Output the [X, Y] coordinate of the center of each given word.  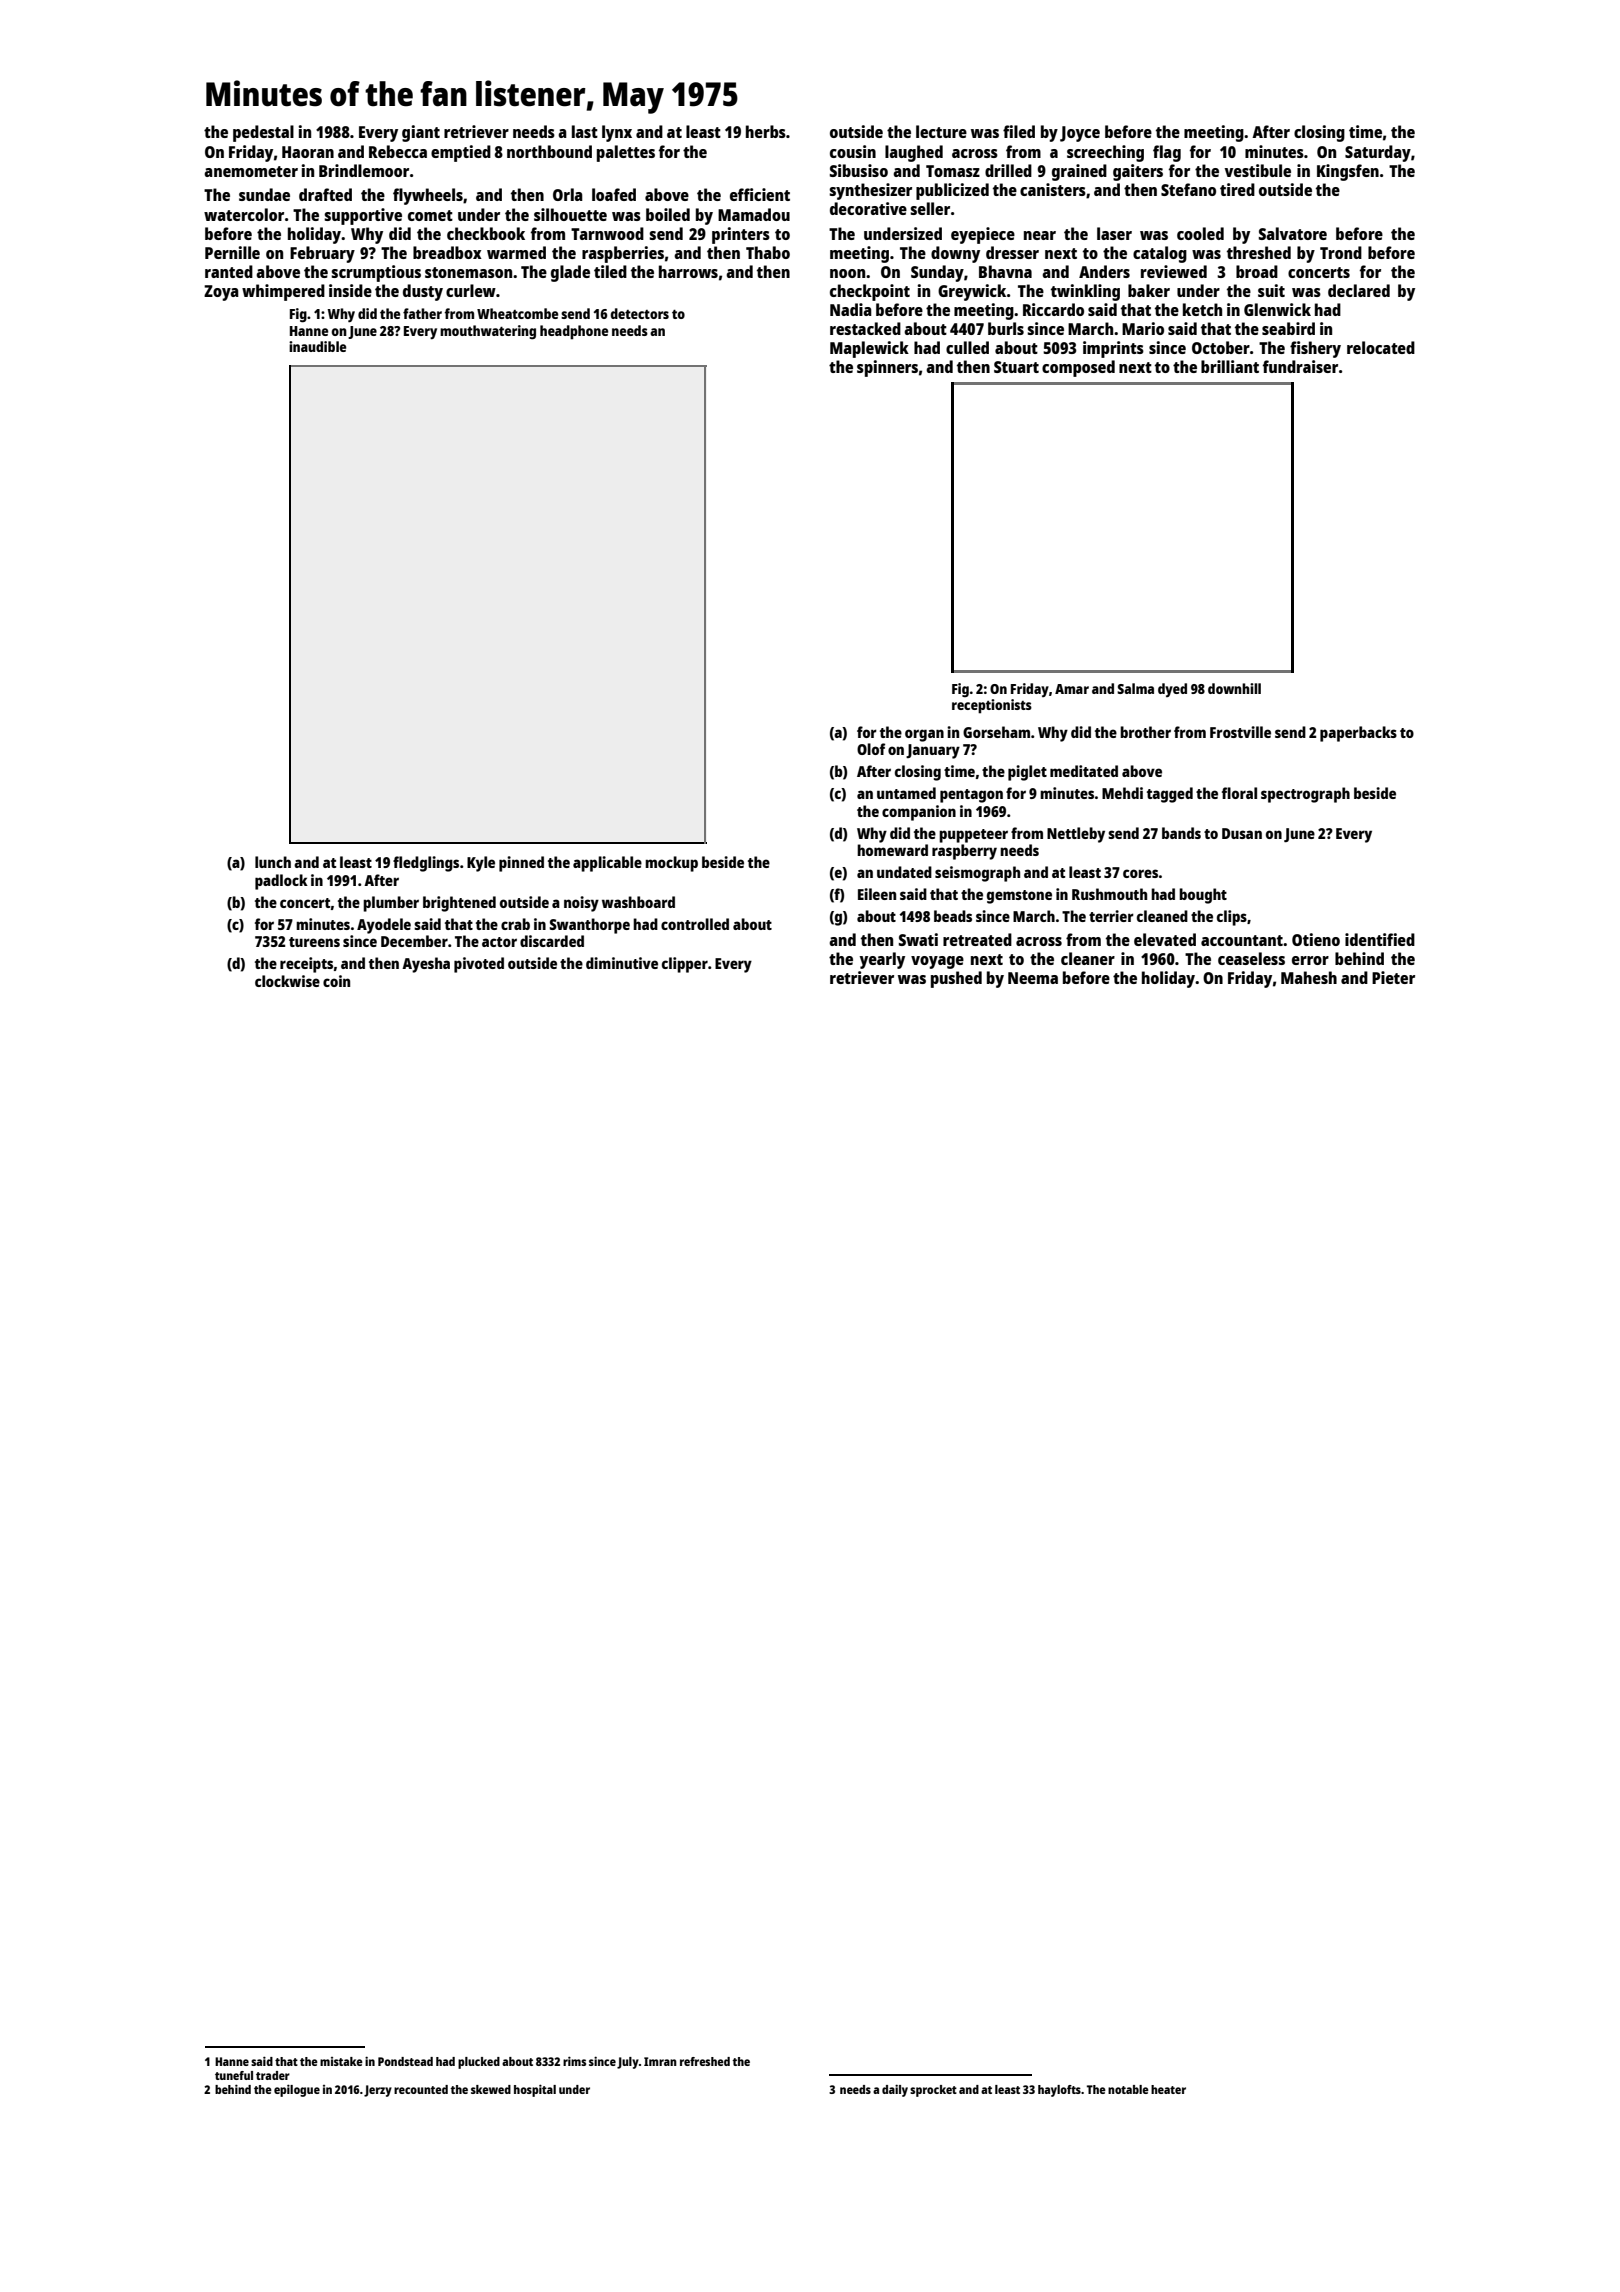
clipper [685, 965]
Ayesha [426, 965]
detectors [639, 313]
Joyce [1080, 134]
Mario [1143, 328]
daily [895, 2090]
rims [574, 2061]
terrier [1111, 916]
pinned [521, 864]
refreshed [705, 2061]
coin [336, 981]
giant [421, 133]
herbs [766, 131]
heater [1168, 2089]
